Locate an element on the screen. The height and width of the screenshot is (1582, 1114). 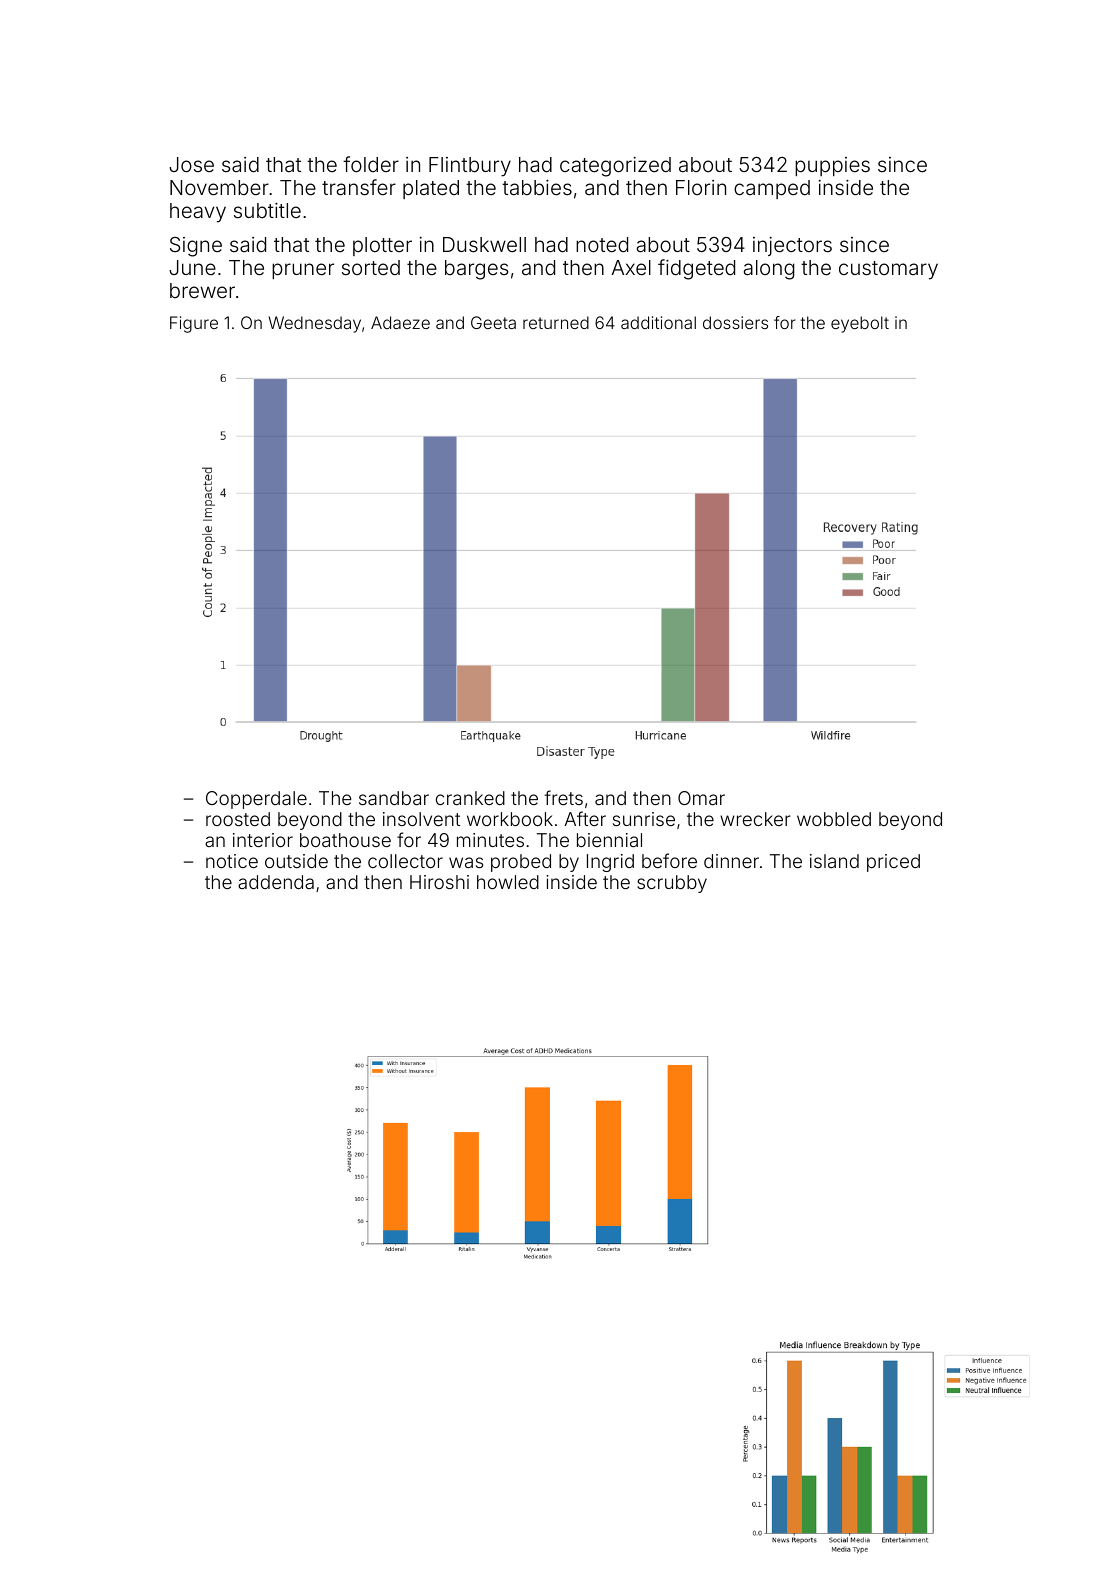
addenda is located at coordinates (276, 882).
